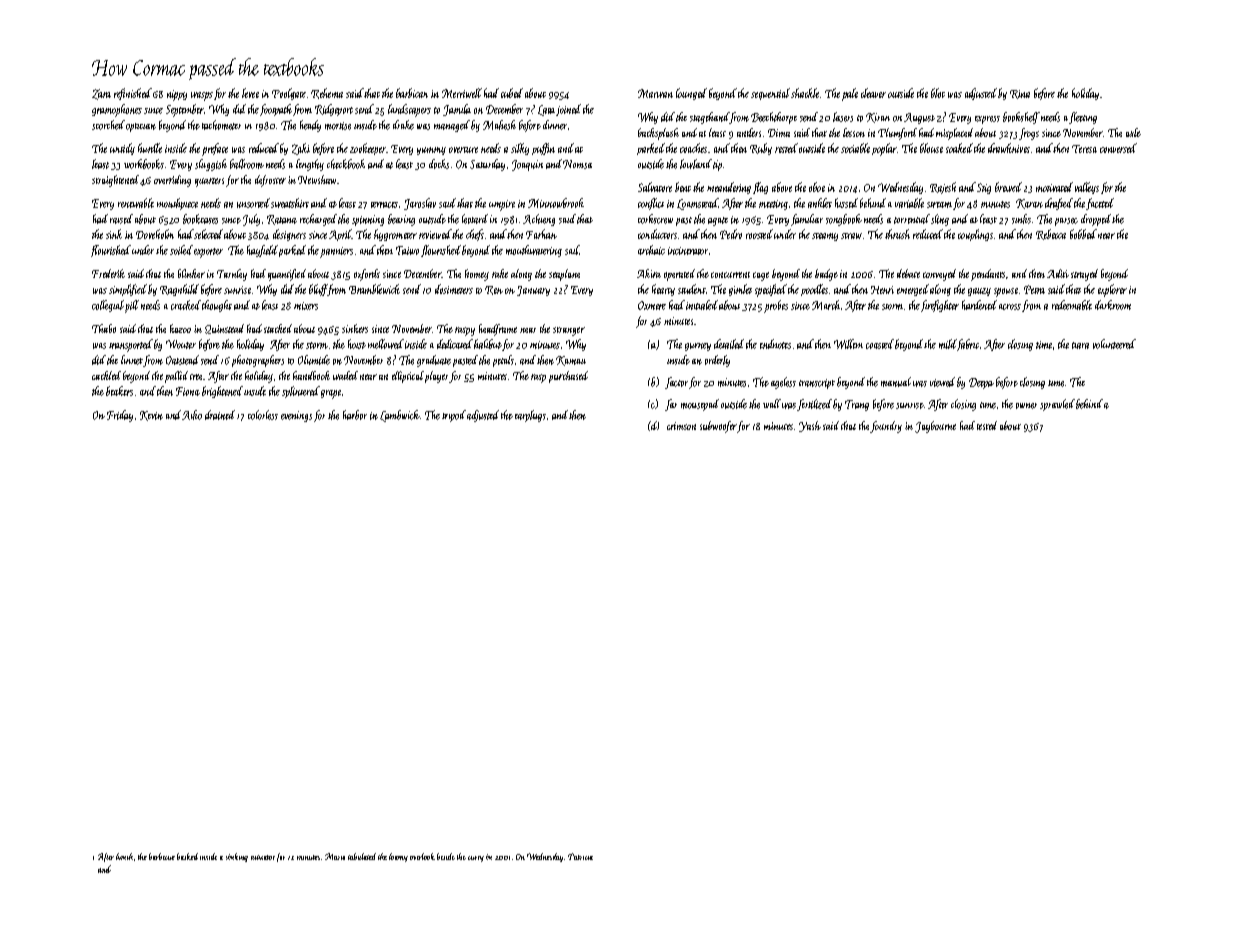 This page has width=1233, height=952. Describe the element at coordinates (580, 856) in the page. I see `Patricia` at that location.
